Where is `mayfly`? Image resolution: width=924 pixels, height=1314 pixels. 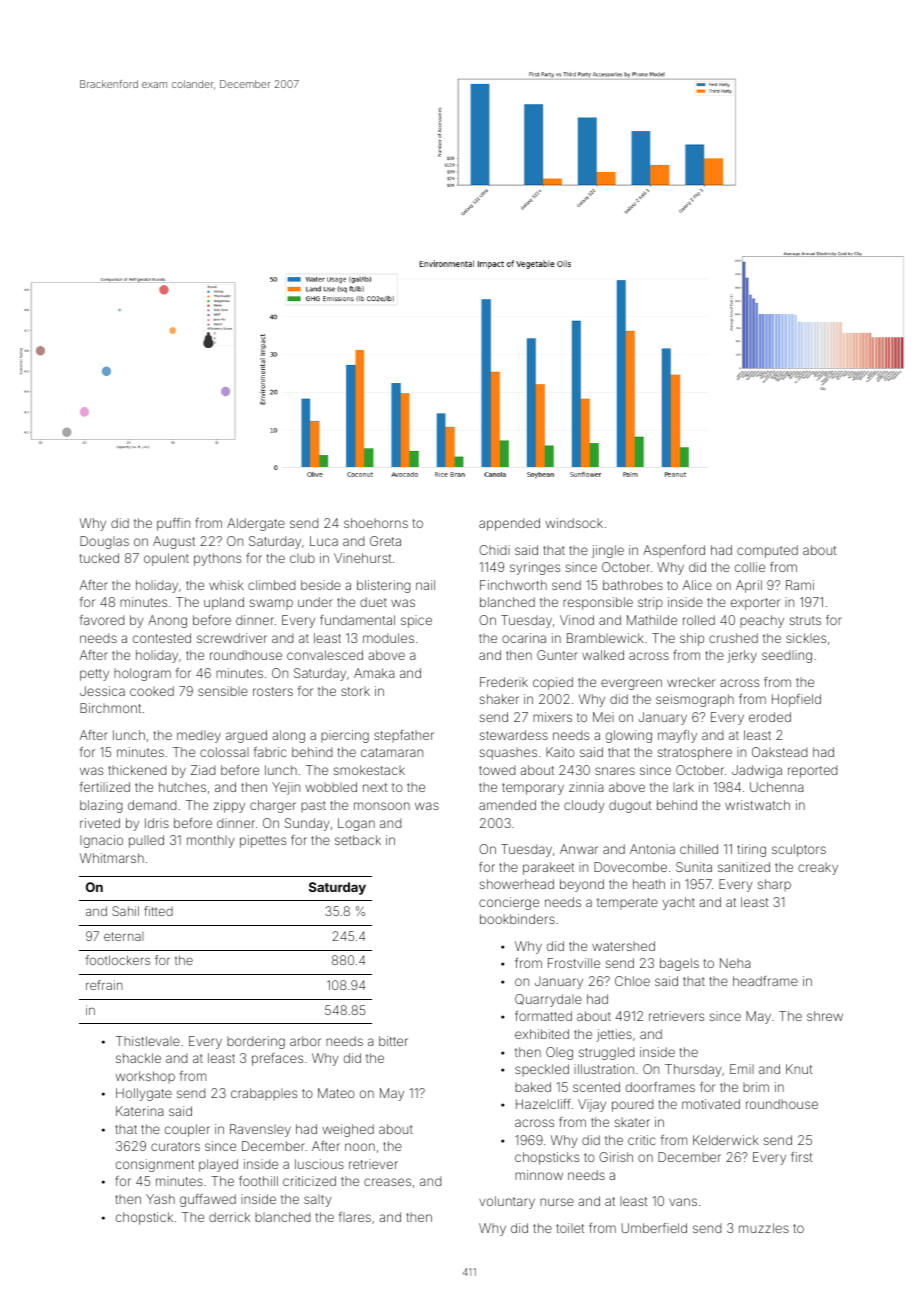 mayfly is located at coordinates (677, 736).
